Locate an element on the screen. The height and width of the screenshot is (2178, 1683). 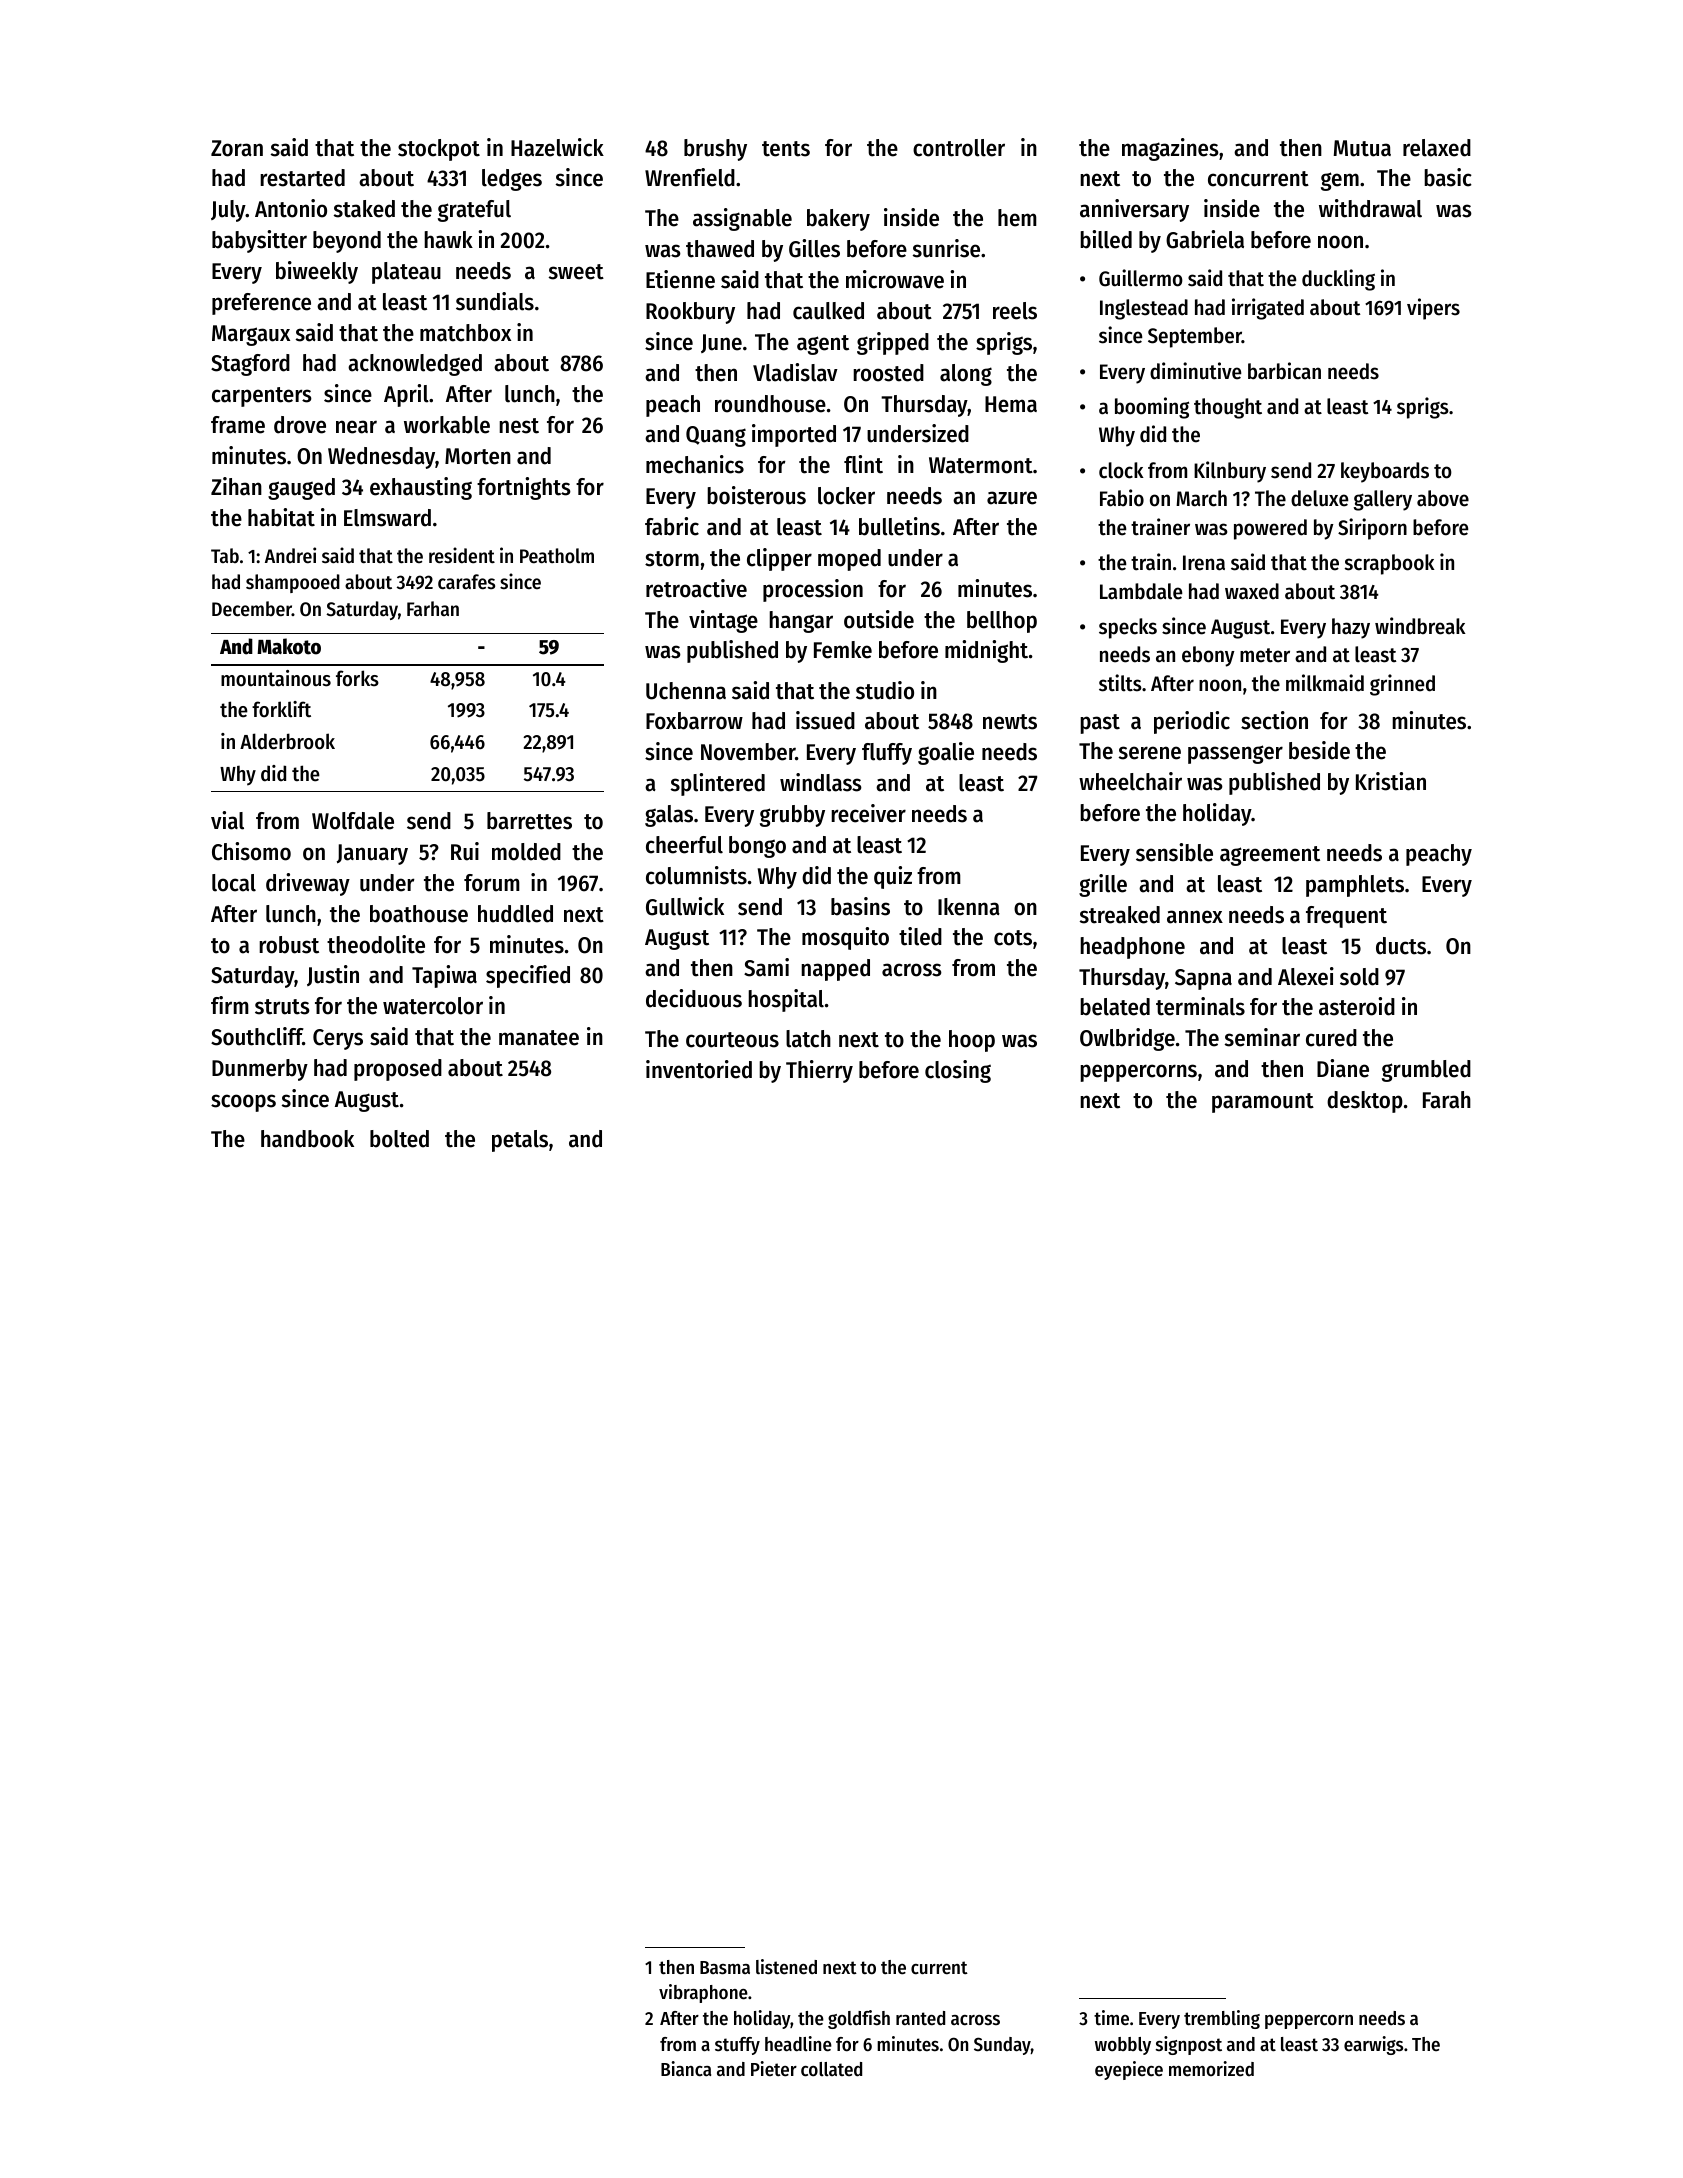
forks is located at coordinates (357, 678).
